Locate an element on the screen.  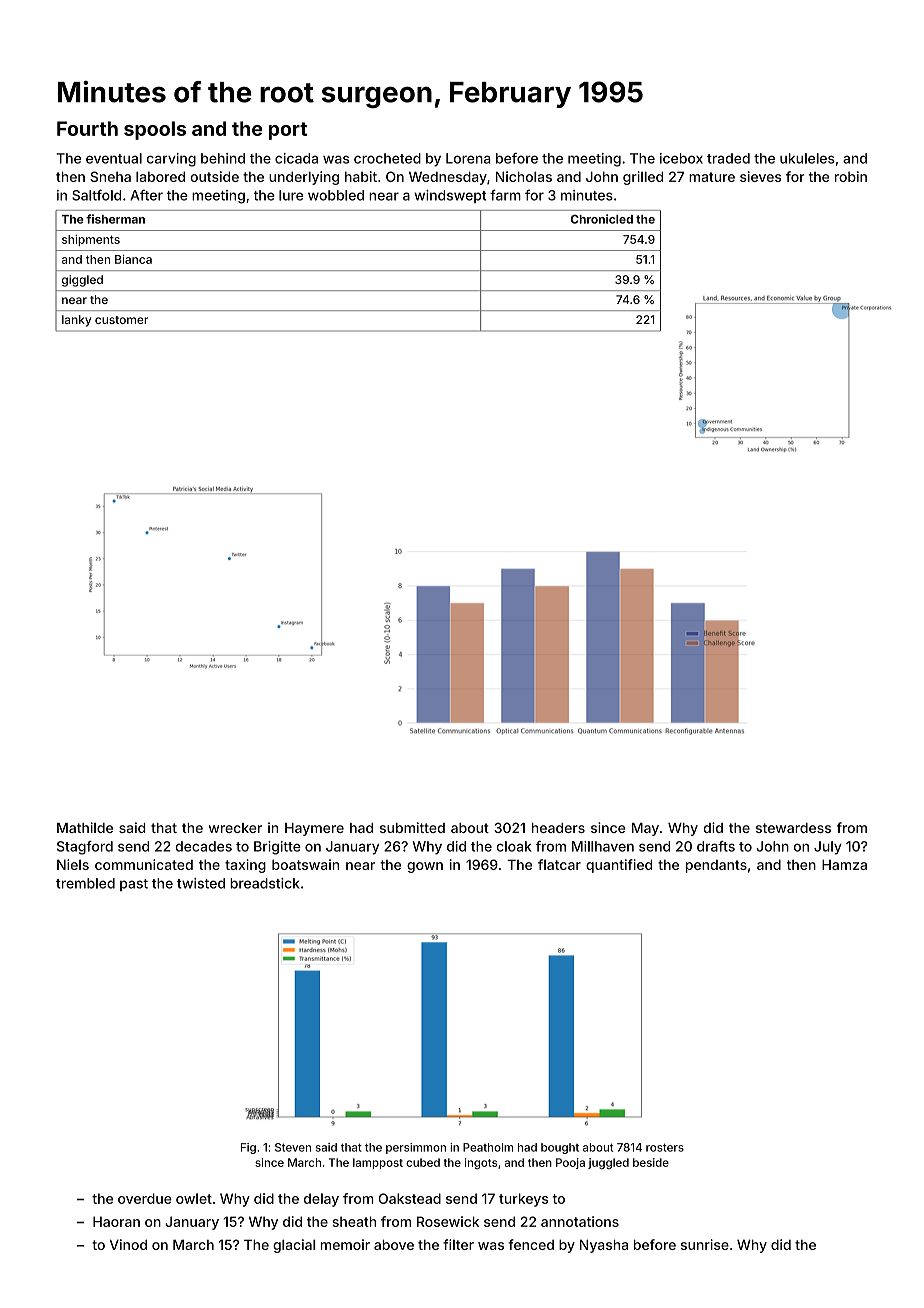
traded is located at coordinates (728, 158).
